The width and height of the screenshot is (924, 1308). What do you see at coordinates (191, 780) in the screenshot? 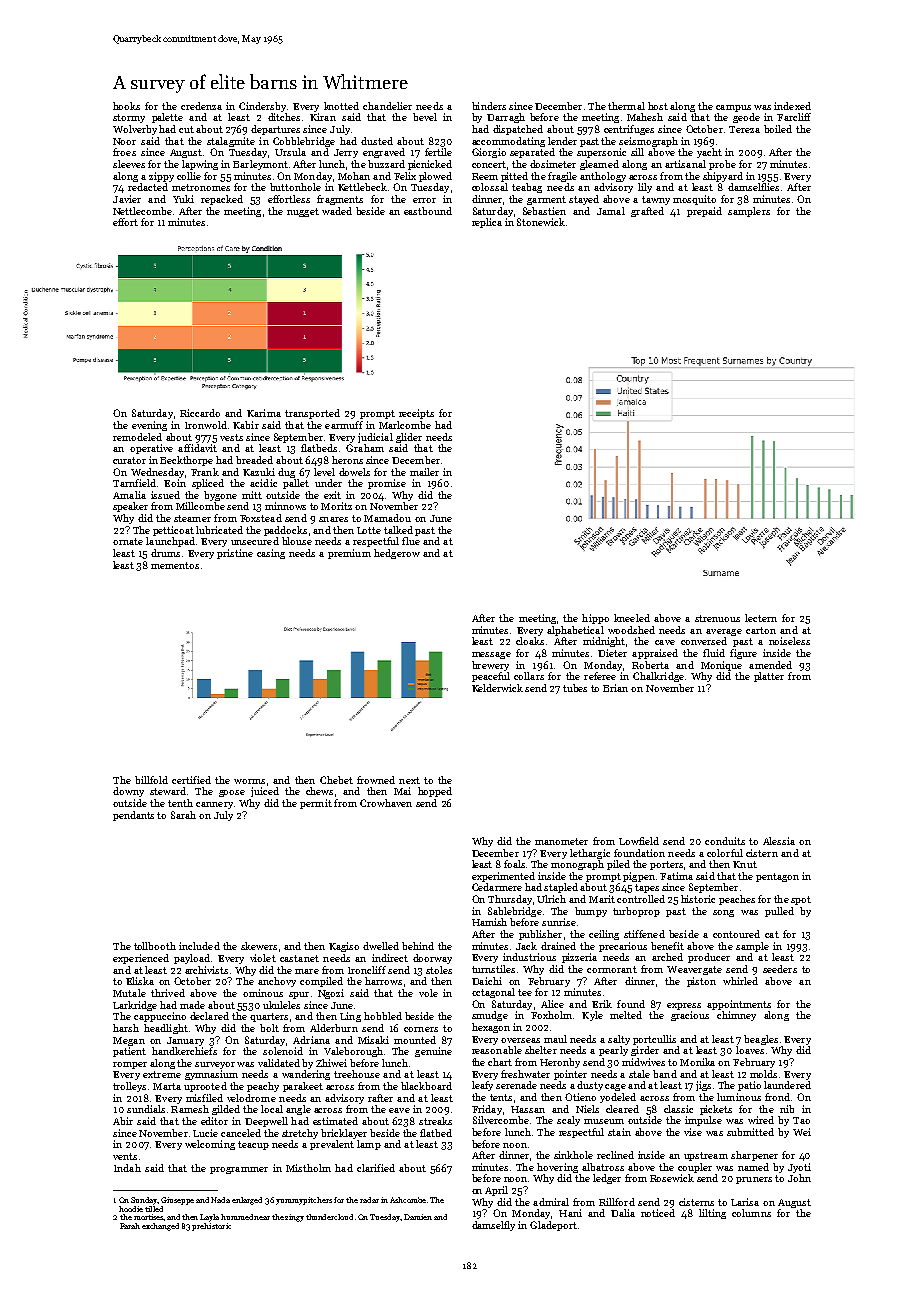
I see `certified` at bounding box center [191, 780].
